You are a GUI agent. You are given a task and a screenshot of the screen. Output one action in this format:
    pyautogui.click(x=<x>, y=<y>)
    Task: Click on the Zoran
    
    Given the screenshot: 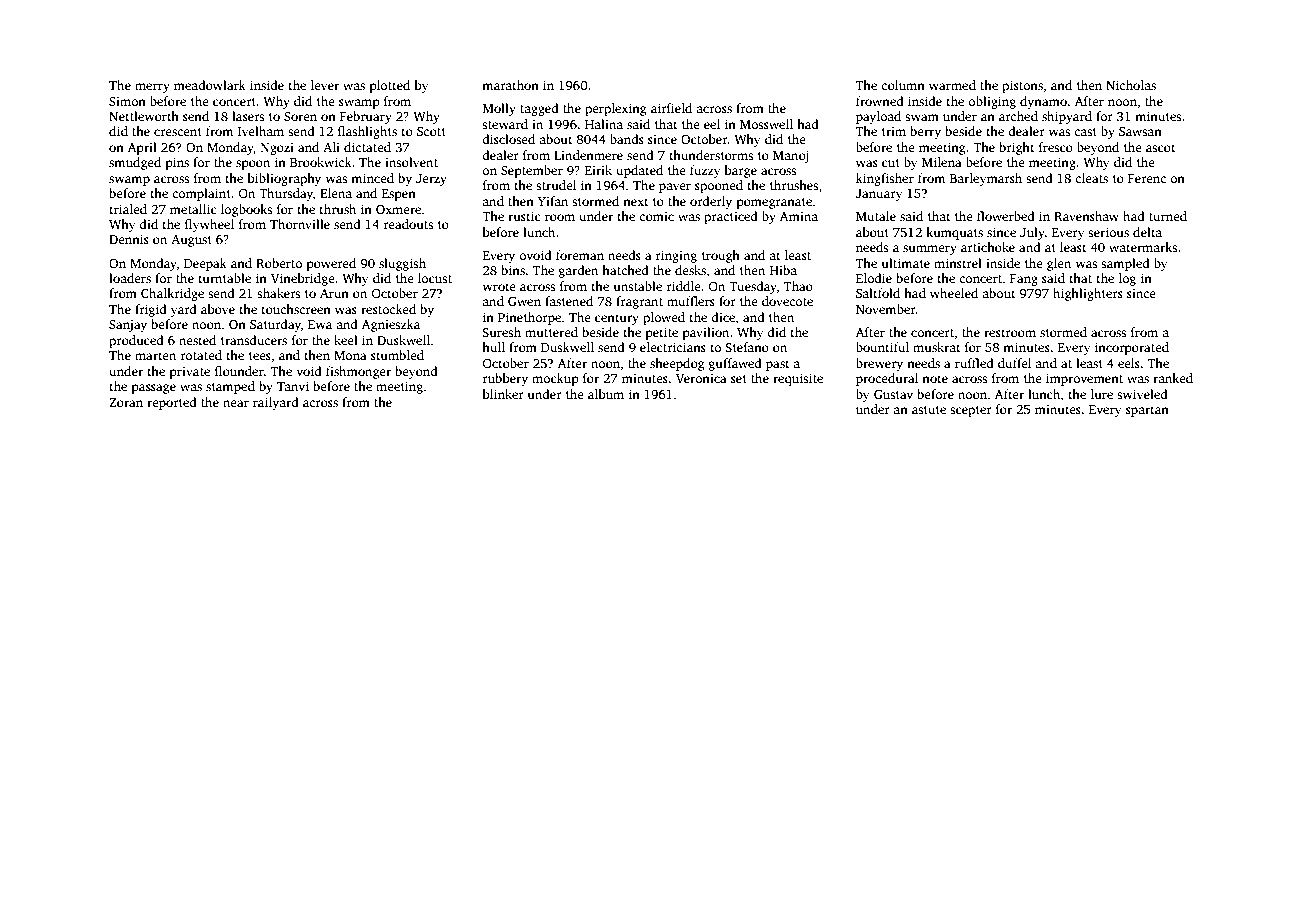 What is the action you would take?
    pyautogui.click(x=126, y=402)
